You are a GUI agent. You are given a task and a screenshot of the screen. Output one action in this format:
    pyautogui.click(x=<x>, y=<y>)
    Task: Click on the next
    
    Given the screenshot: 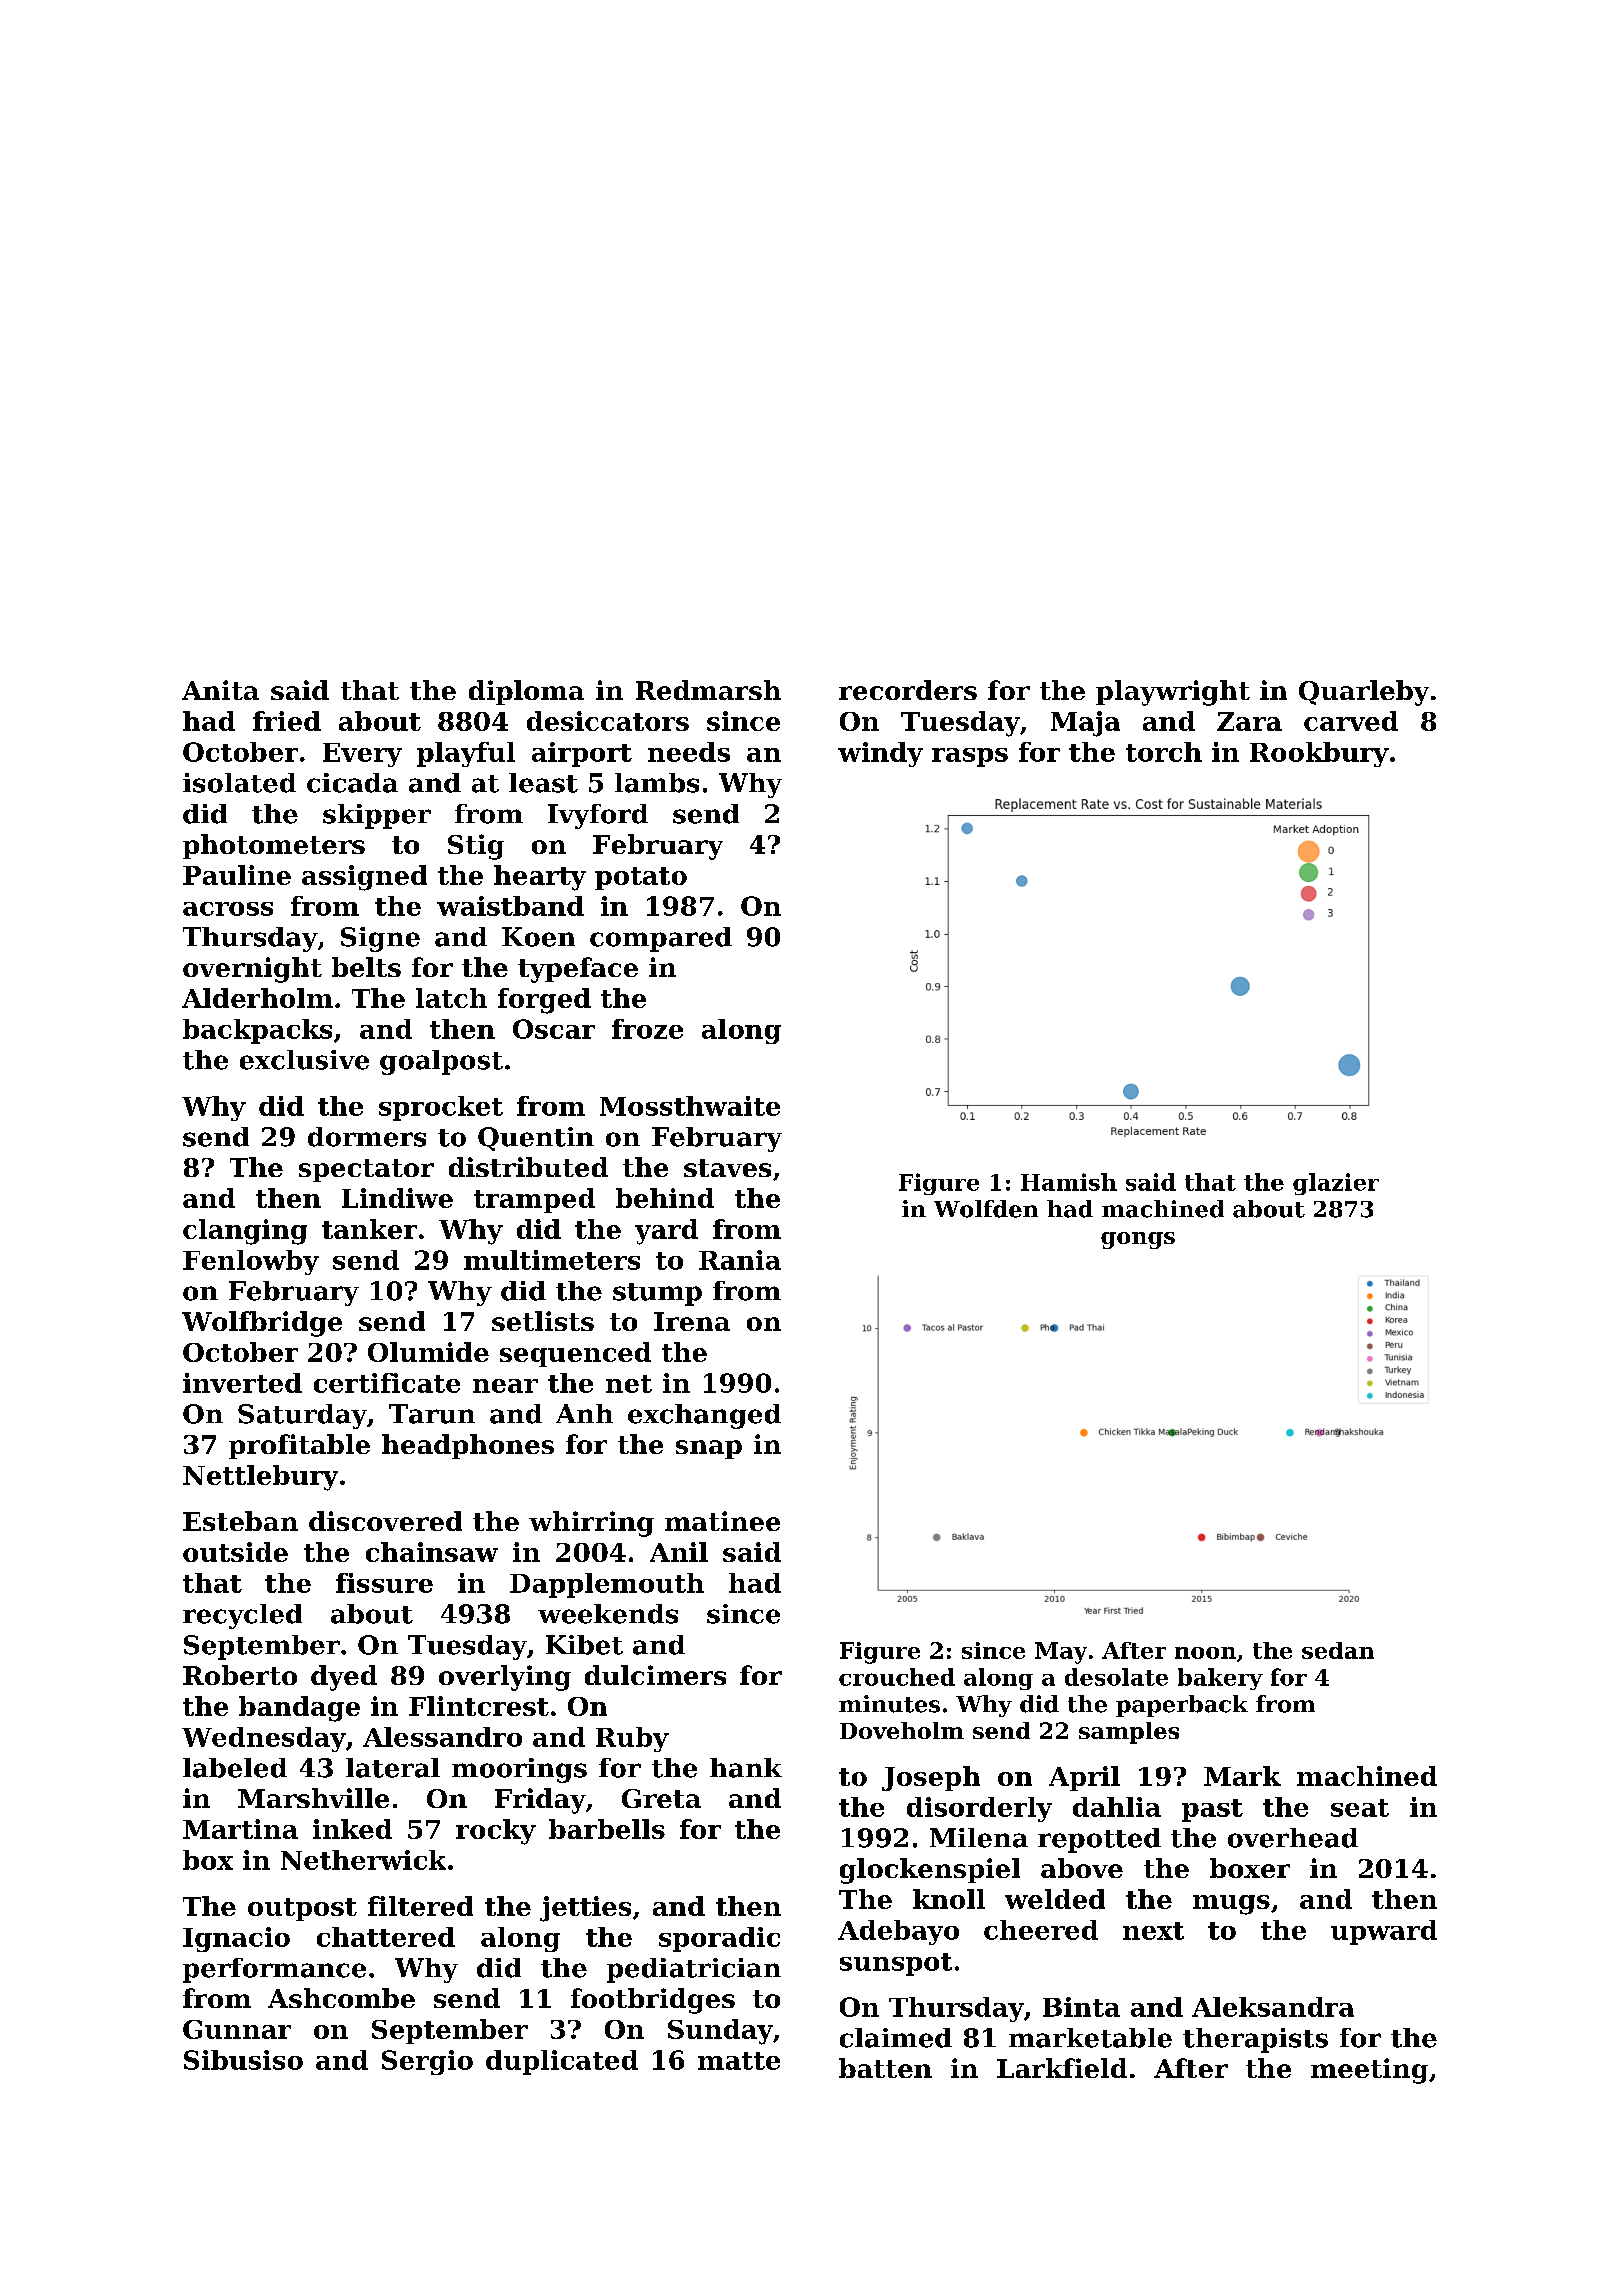 What is the action you would take?
    pyautogui.click(x=1153, y=1931)
